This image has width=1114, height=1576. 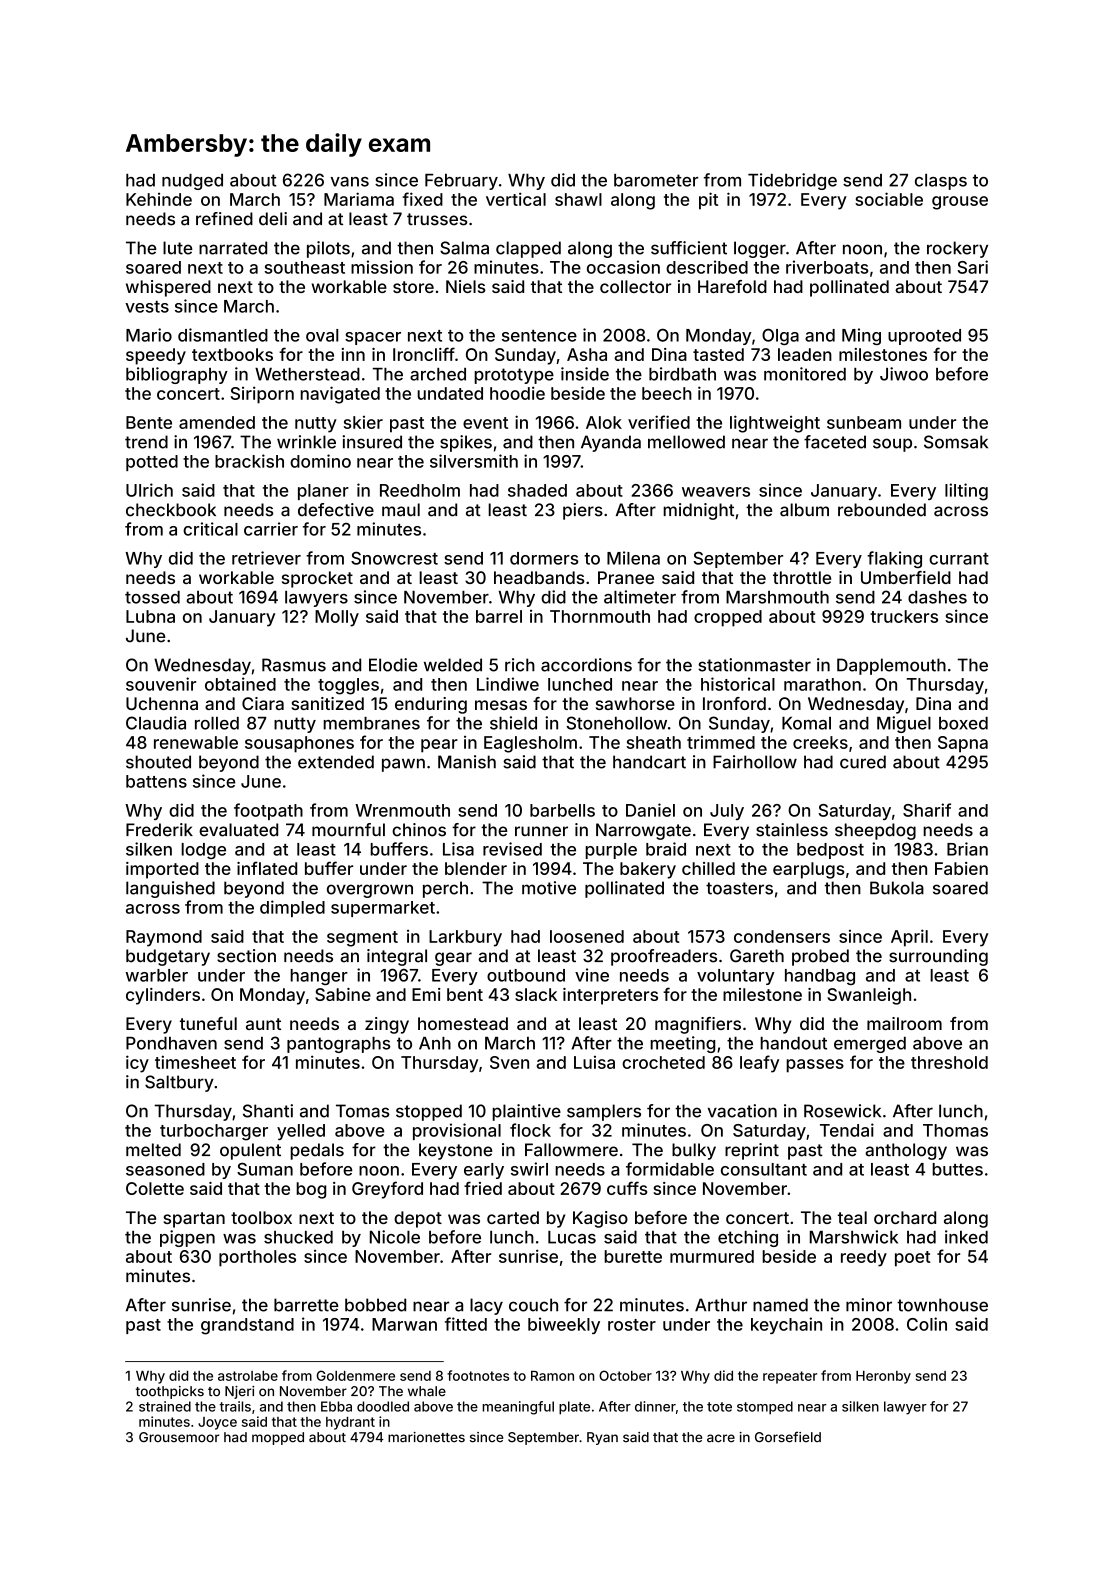 What do you see at coordinates (239, 1392) in the image?
I see `Njeri` at bounding box center [239, 1392].
